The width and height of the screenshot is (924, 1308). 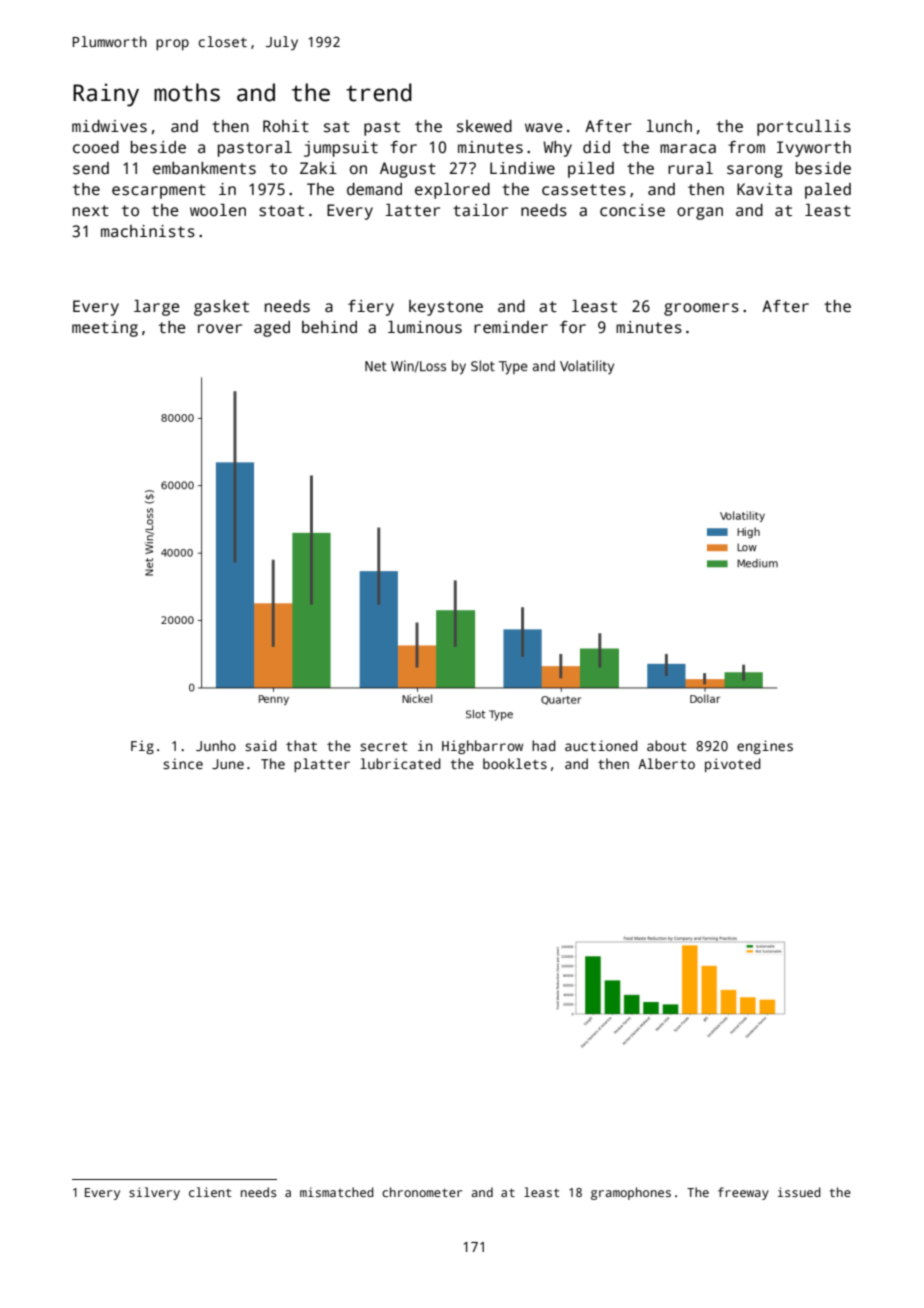 I want to click on since, so click(x=183, y=763).
